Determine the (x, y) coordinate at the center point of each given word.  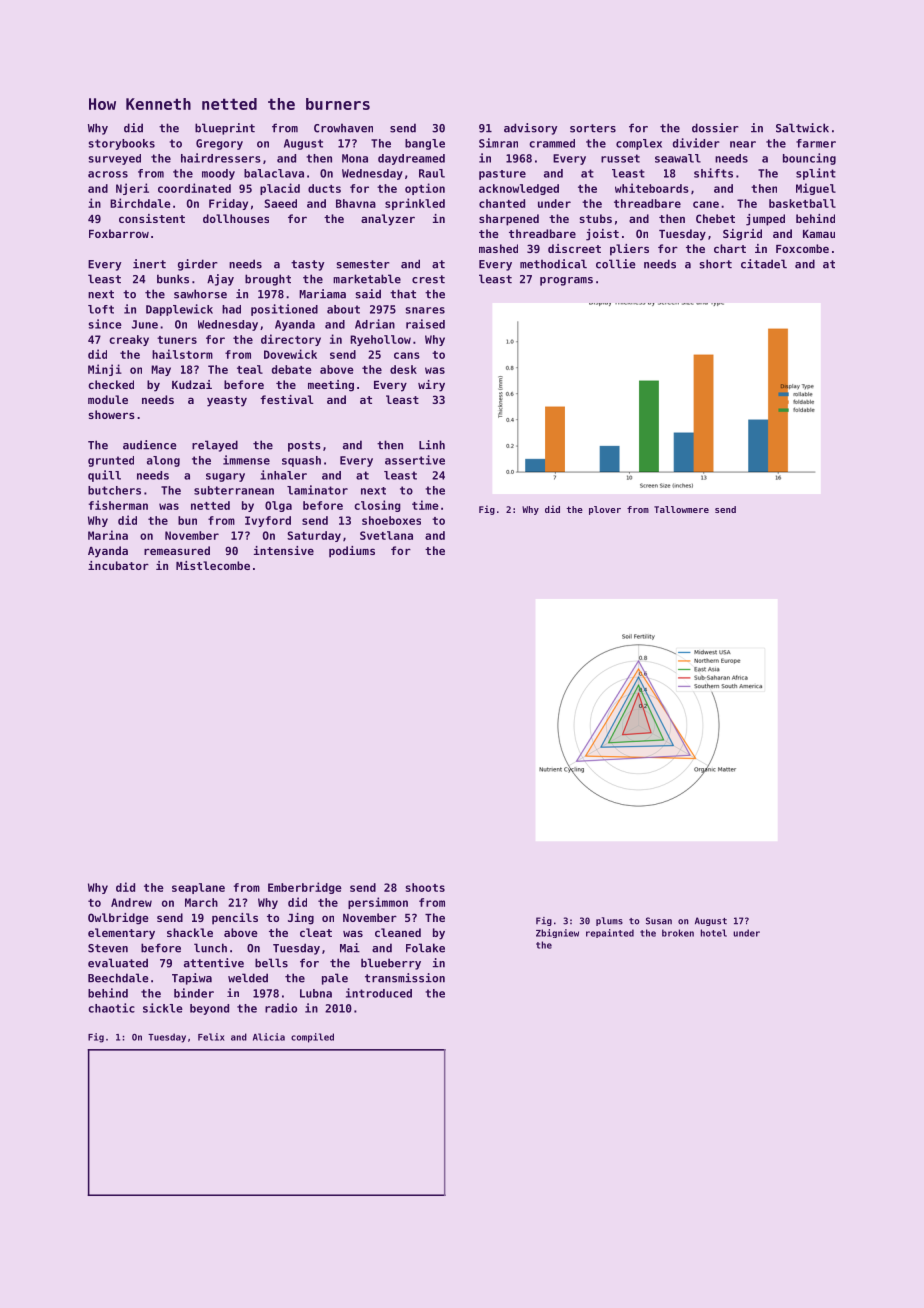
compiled (312, 1038)
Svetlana (386, 535)
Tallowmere (681, 509)
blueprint (225, 129)
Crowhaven (343, 128)
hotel (714, 933)
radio (281, 1008)
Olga (278, 506)
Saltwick (802, 128)
